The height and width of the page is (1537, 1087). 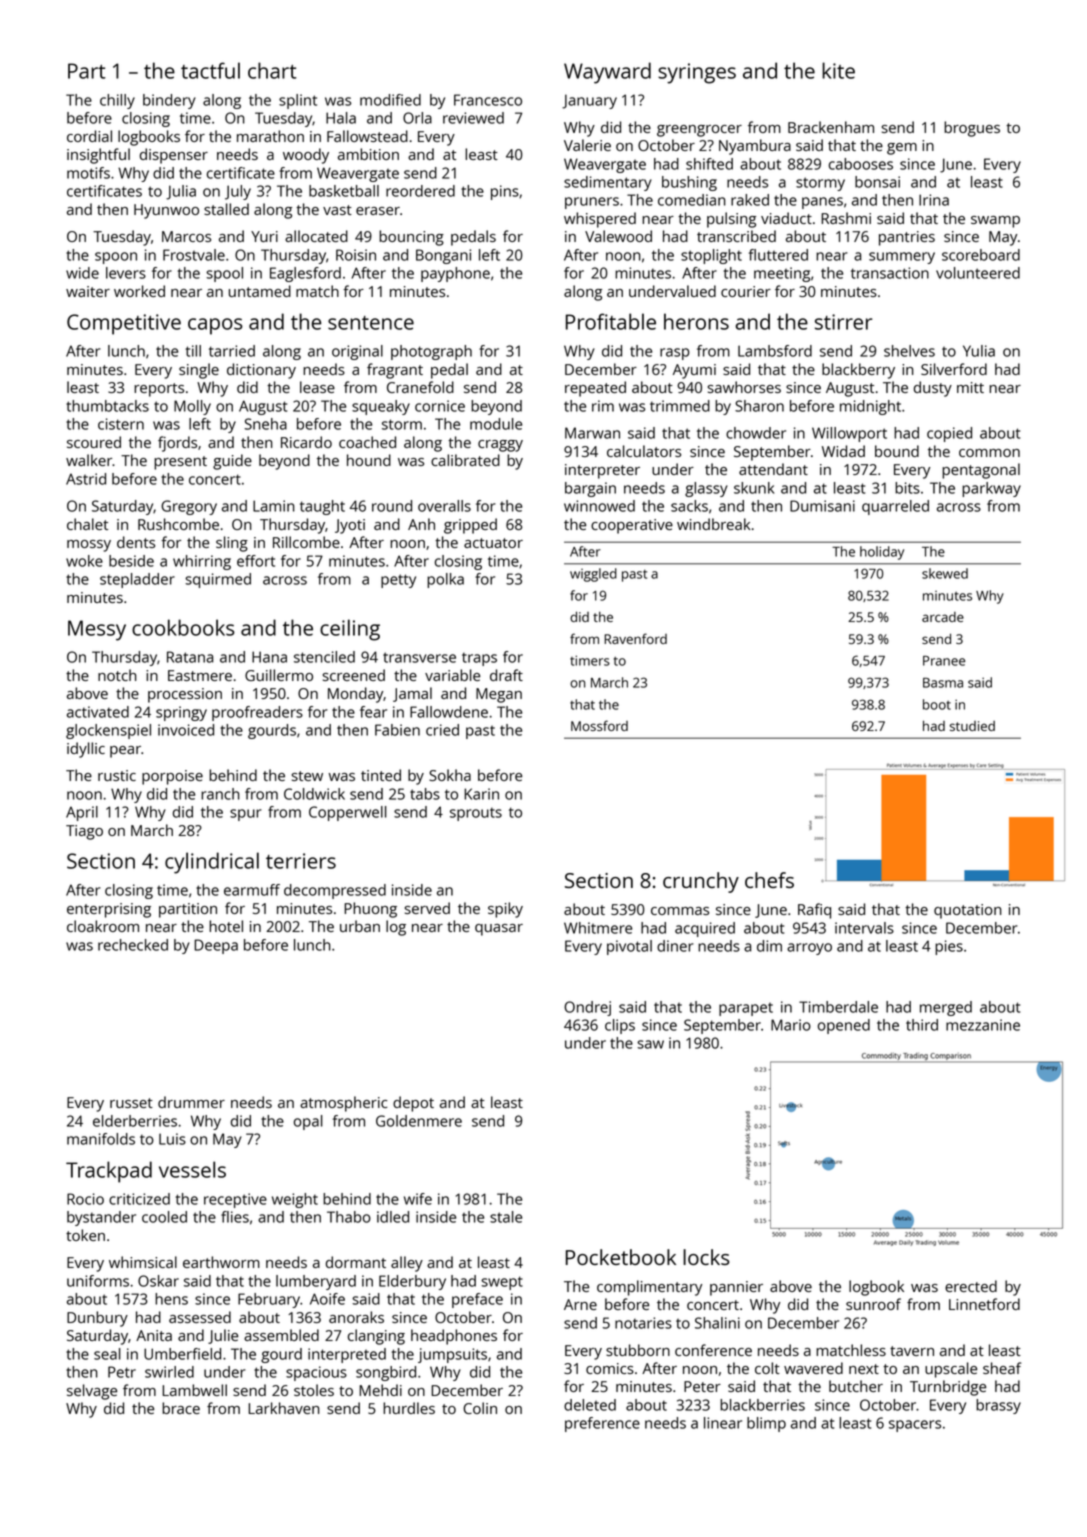 What do you see at coordinates (991, 489) in the page?
I see `parkway` at bounding box center [991, 489].
